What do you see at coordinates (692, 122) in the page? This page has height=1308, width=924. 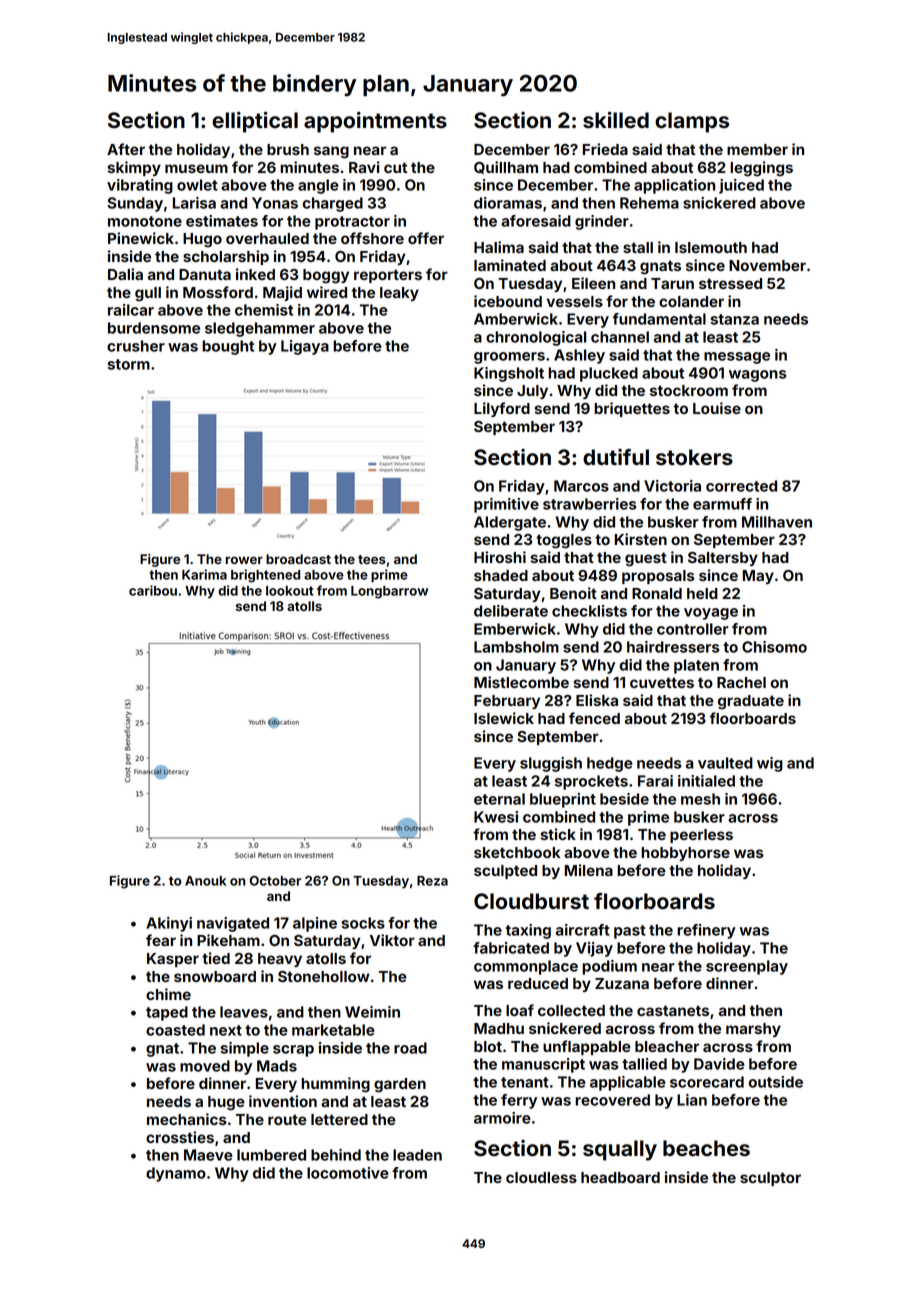 I see `clamps` at bounding box center [692, 122].
